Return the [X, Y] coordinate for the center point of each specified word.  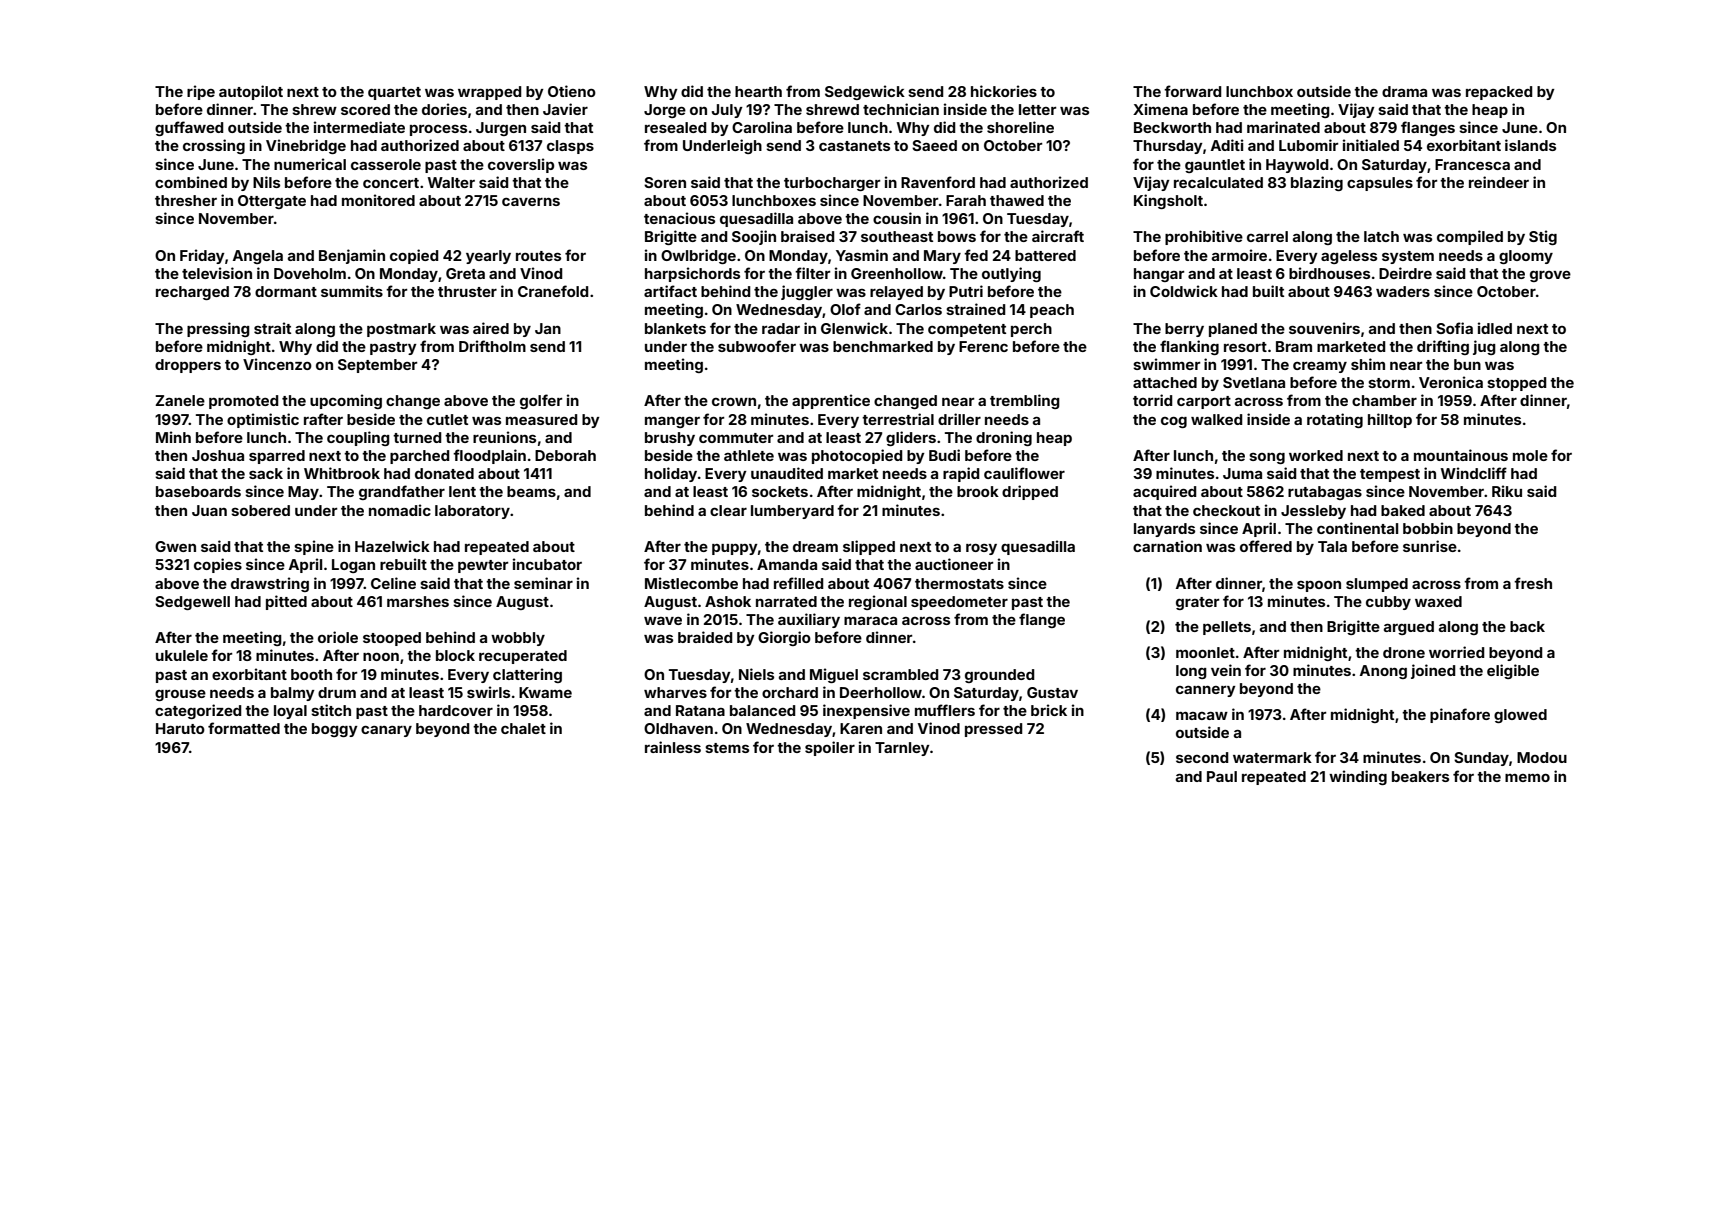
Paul [1222, 776]
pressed [994, 730]
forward [1193, 91]
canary [386, 731]
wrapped [490, 93]
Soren [665, 182]
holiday [671, 474]
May [303, 493]
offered [1266, 546]
